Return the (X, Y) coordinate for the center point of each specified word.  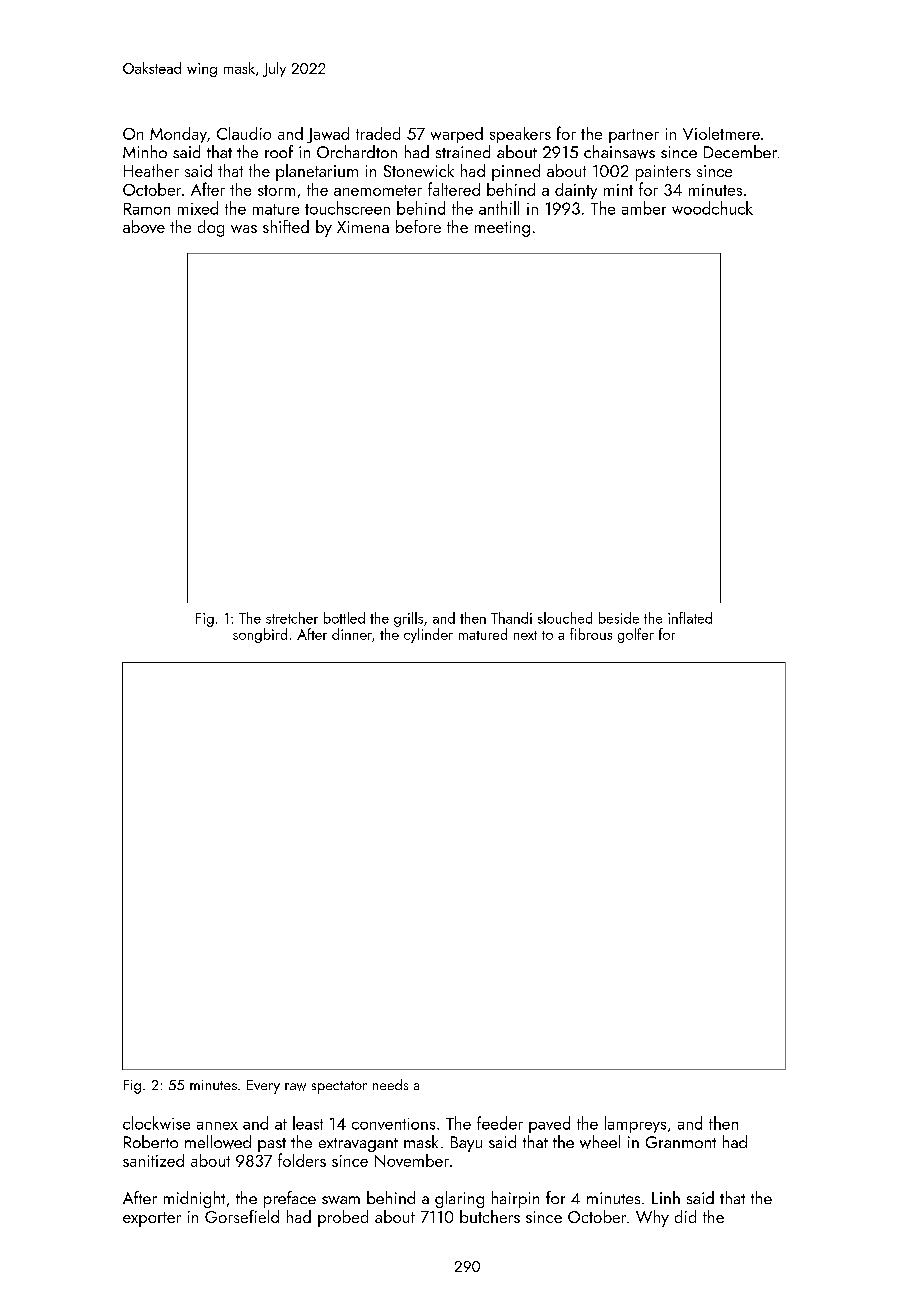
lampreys (635, 1124)
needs (390, 1084)
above (144, 226)
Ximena (363, 227)
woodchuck (712, 208)
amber (644, 208)
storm (276, 190)
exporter (152, 1219)
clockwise (156, 1123)
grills (408, 619)
